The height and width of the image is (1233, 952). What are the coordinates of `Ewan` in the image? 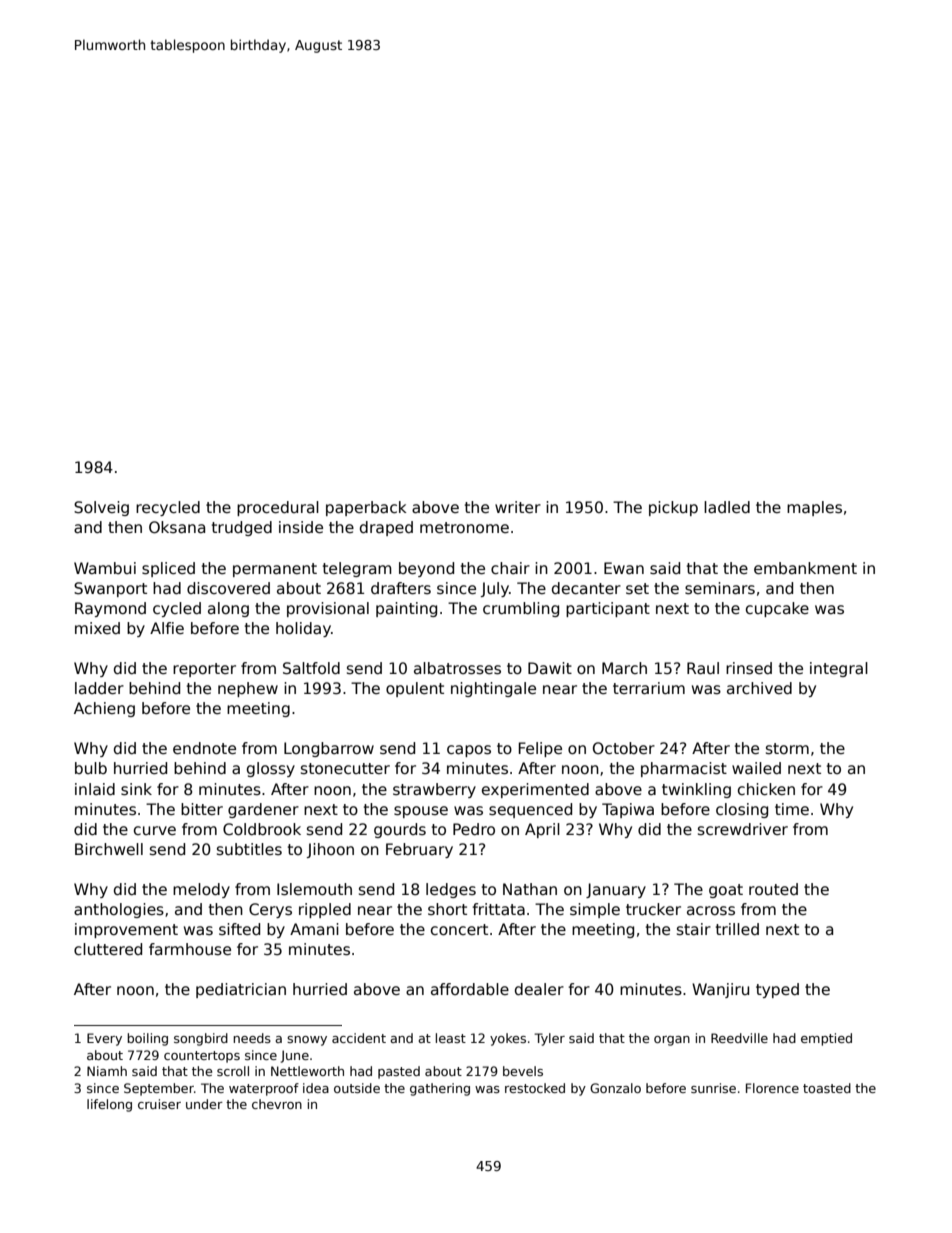 It's located at (624, 568).
